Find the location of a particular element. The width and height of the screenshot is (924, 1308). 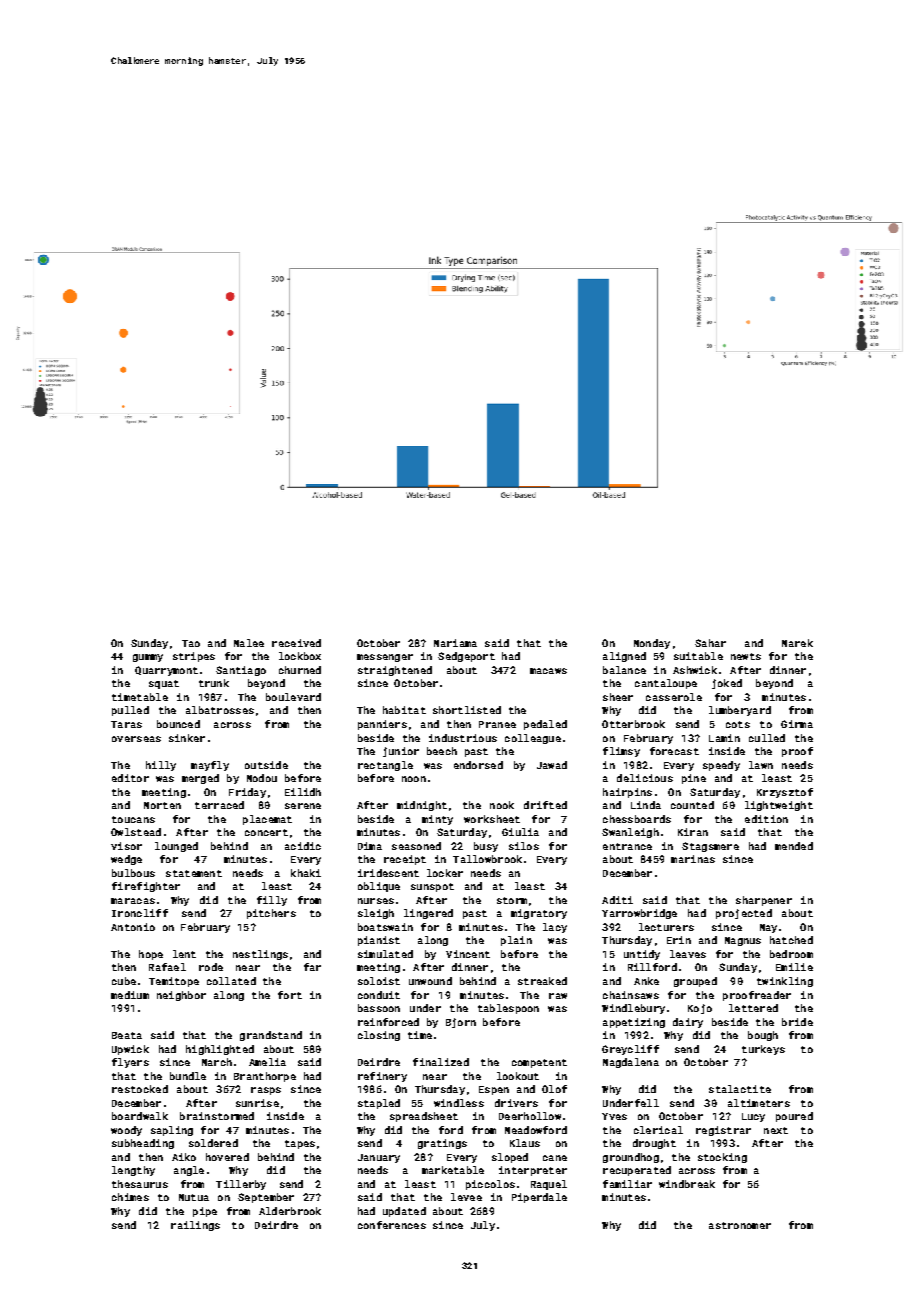

refinery is located at coordinates (382, 1077).
